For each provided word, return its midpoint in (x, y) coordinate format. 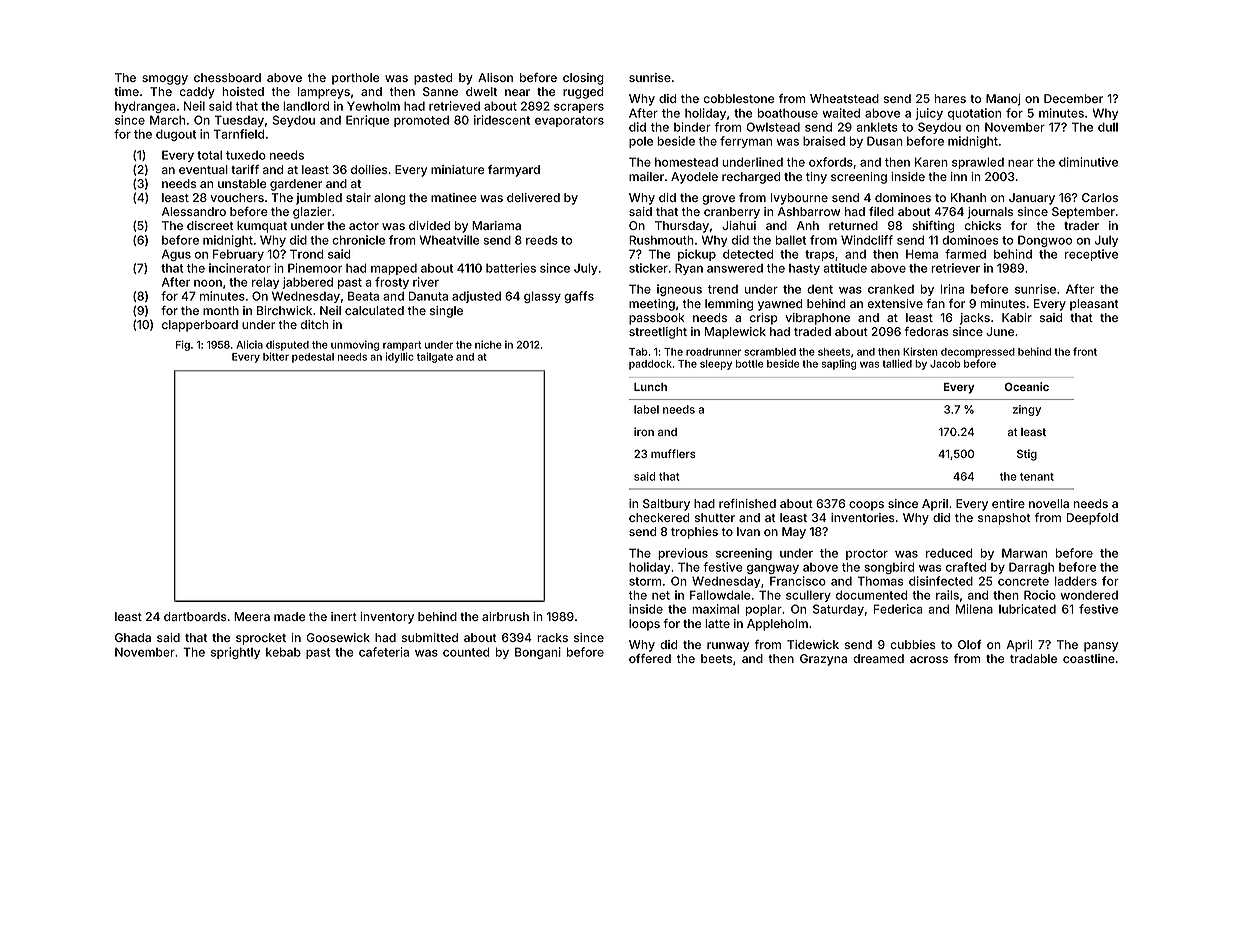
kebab (283, 652)
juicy (929, 114)
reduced (949, 553)
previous (683, 554)
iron (644, 431)
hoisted (243, 91)
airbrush (505, 616)
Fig (183, 345)
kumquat (262, 227)
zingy (1027, 410)
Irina (952, 289)
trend (723, 289)
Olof (970, 644)
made (289, 616)
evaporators (569, 121)
